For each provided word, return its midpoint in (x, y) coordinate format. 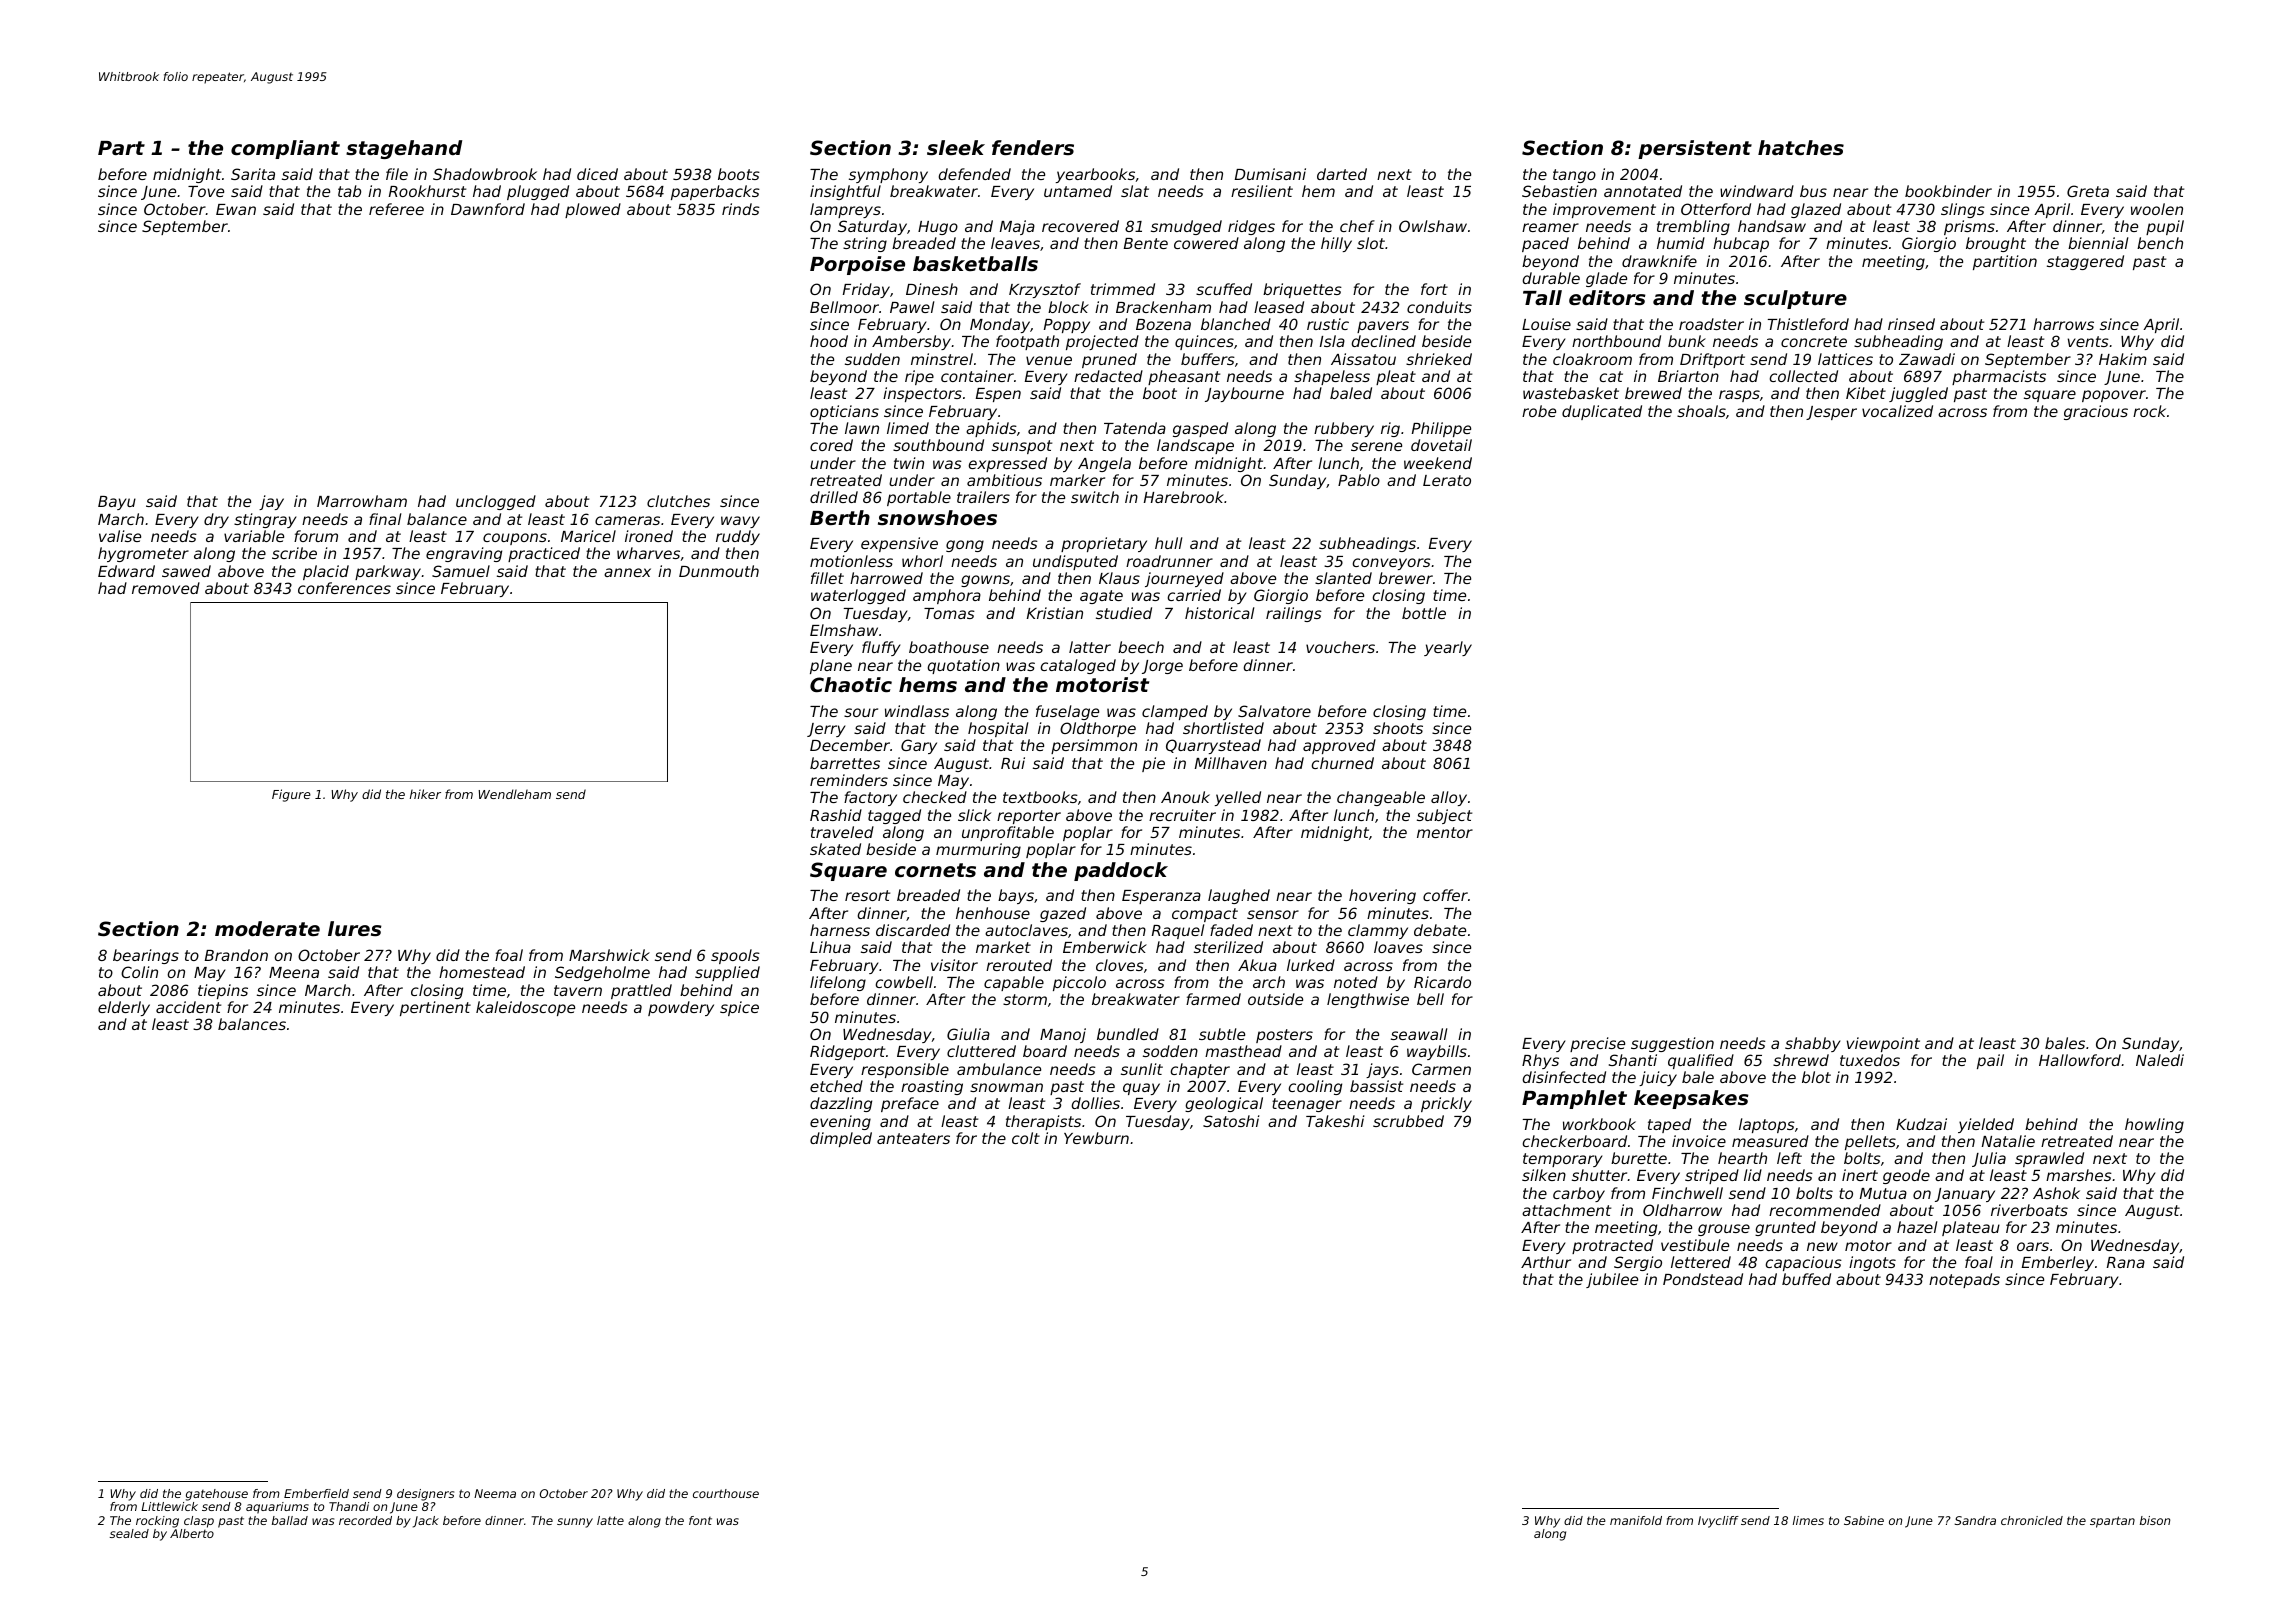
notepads (1964, 1280)
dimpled (841, 1139)
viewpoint (1883, 1044)
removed (166, 588)
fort (1434, 289)
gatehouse (217, 1495)
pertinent (435, 1008)
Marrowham (362, 501)
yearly (1448, 648)
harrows (2063, 324)
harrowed (886, 578)
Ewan (236, 209)
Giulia (968, 1034)
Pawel (912, 307)
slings (1963, 210)
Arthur (1546, 1262)
